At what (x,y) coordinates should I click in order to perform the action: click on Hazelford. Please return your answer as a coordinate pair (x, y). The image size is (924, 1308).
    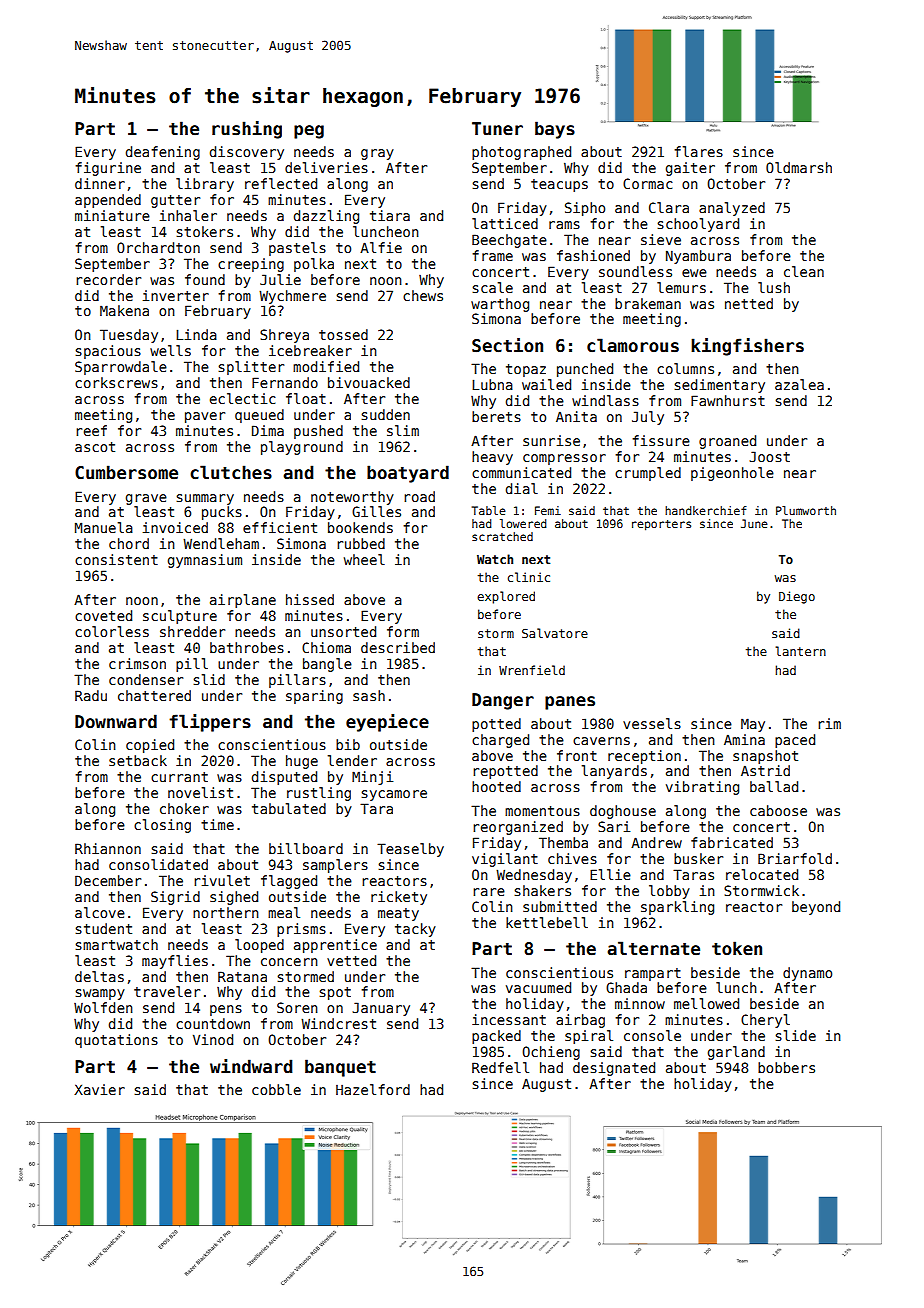
    Looking at the image, I should click on (373, 1089).
